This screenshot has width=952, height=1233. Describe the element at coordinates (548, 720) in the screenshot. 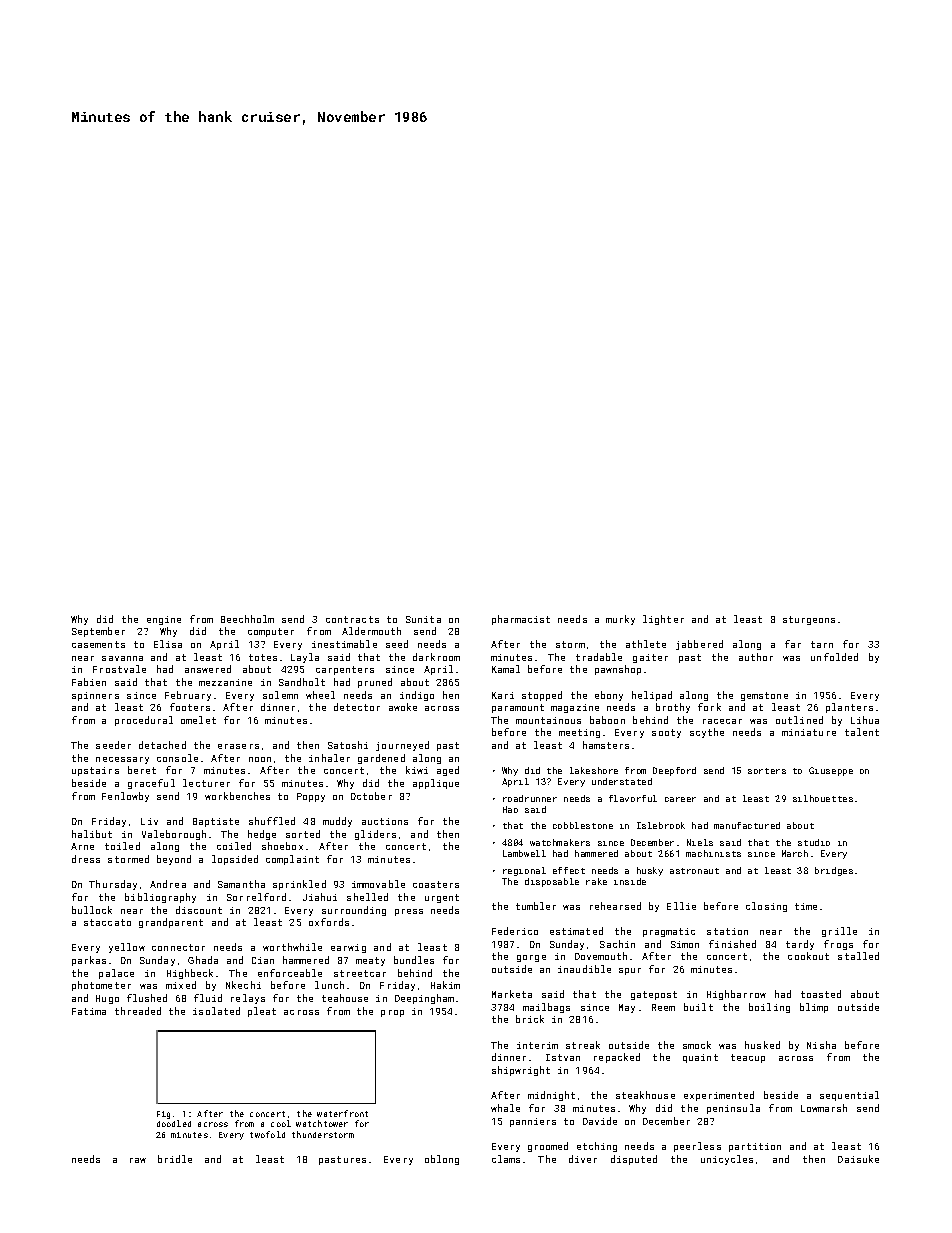

I see `mountainous` at that location.
